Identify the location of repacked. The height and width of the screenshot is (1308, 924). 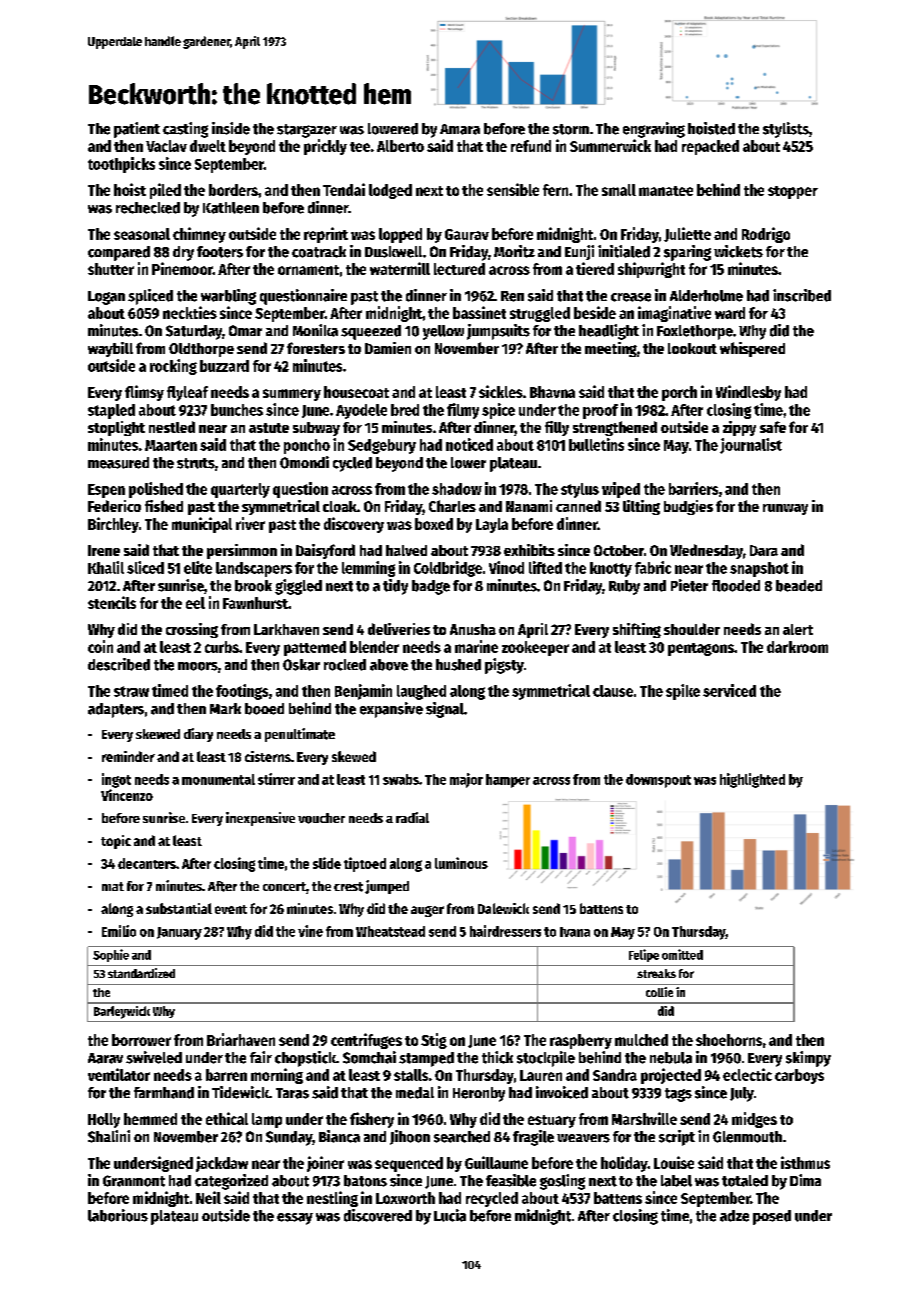
(710, 147).
